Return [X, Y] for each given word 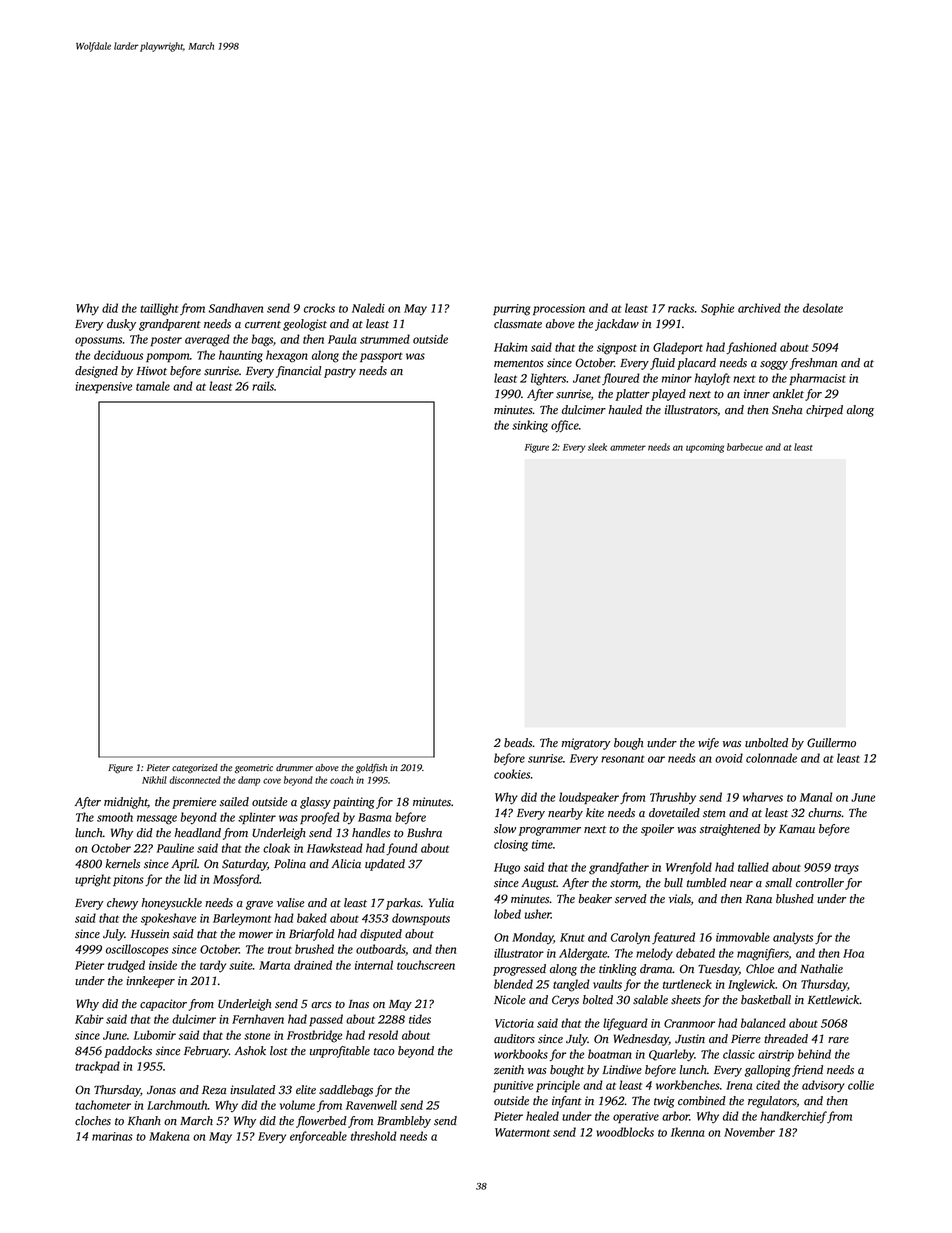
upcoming [705, 448]
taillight [159, 309]
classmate [518, 324]
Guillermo [831, 743]
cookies [512, 774]
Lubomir [155, 1035]
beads [518, 743]
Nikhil [154, 780]
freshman [813, 364]
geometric [254, 769]
